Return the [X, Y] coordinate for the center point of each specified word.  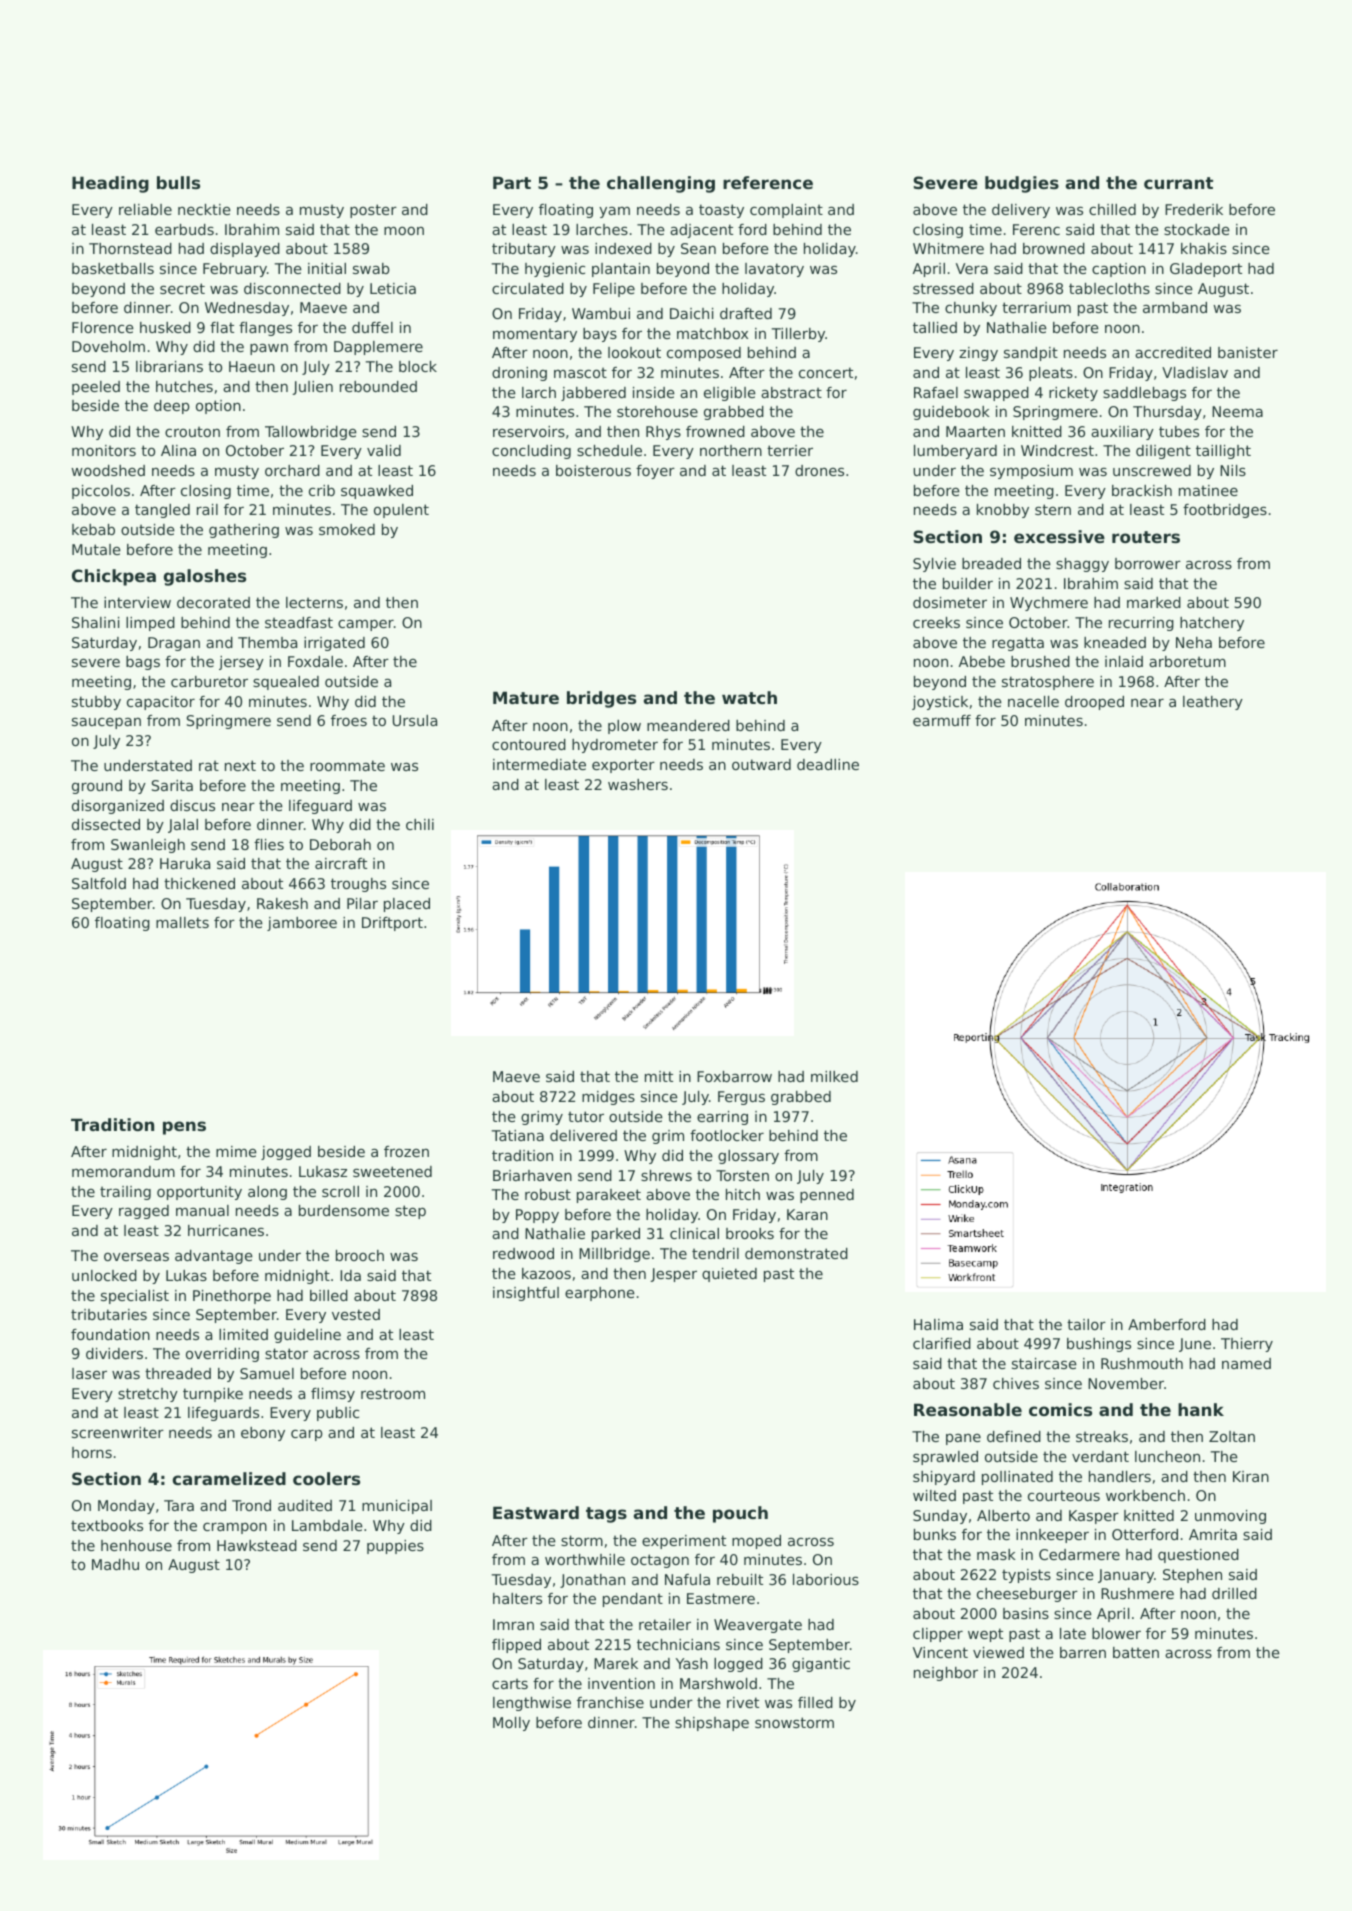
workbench [1145, 1495]
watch [749, 697]
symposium [1031, 472]
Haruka [185, 863]
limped [150, 624]
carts [510, 1683]
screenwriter [118, 1432]
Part [512, 182]
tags [606, 1515]
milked [834, 1076]
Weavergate [758, 1626]
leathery [1213, 703]
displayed [245, 250]
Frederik [1194, 209]
